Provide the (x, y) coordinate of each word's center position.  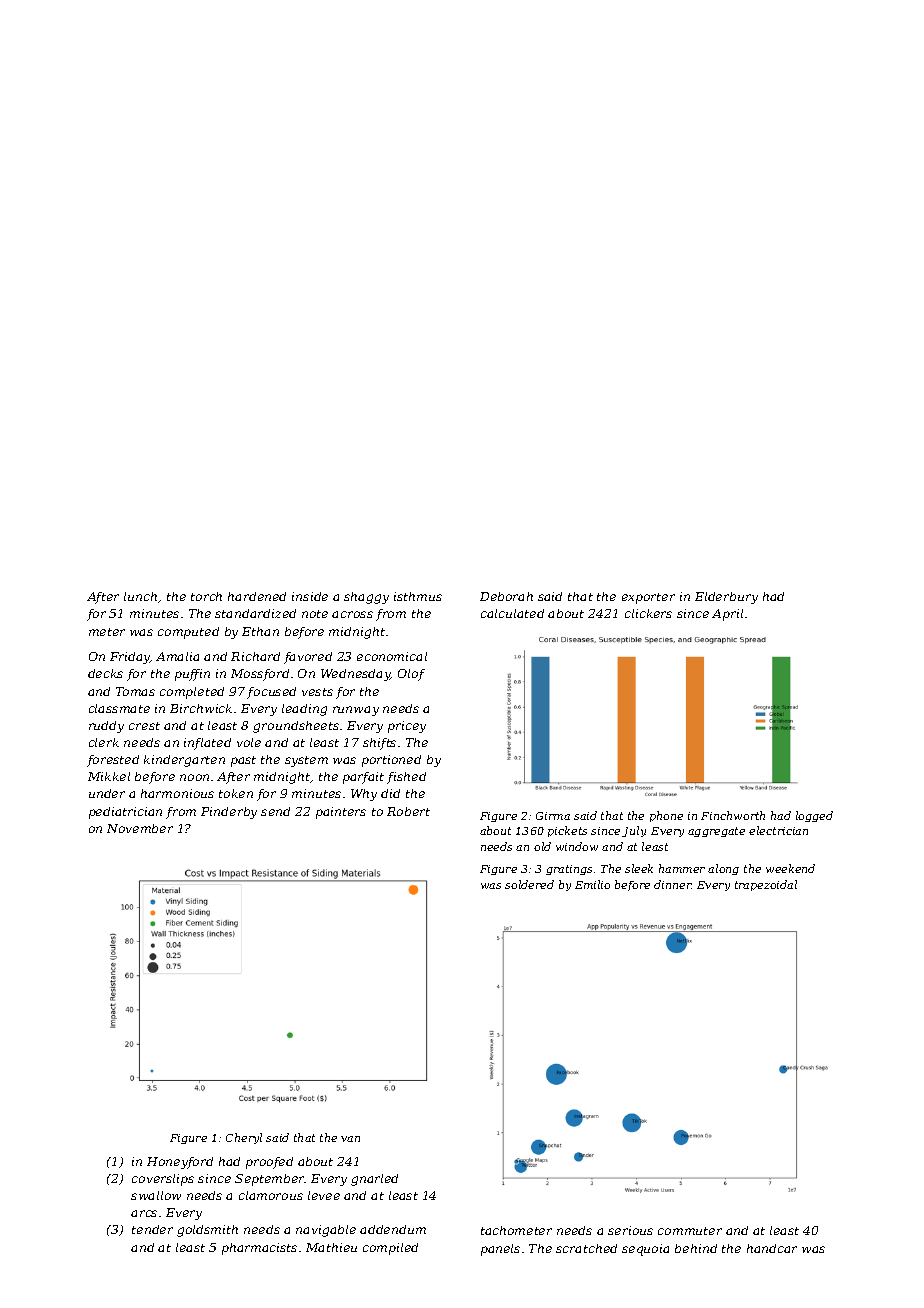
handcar (772, 1248)
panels (500, 1250)
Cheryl (244, 1138)
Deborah (506, 596)
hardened (257, 596)
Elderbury (726, 598)
